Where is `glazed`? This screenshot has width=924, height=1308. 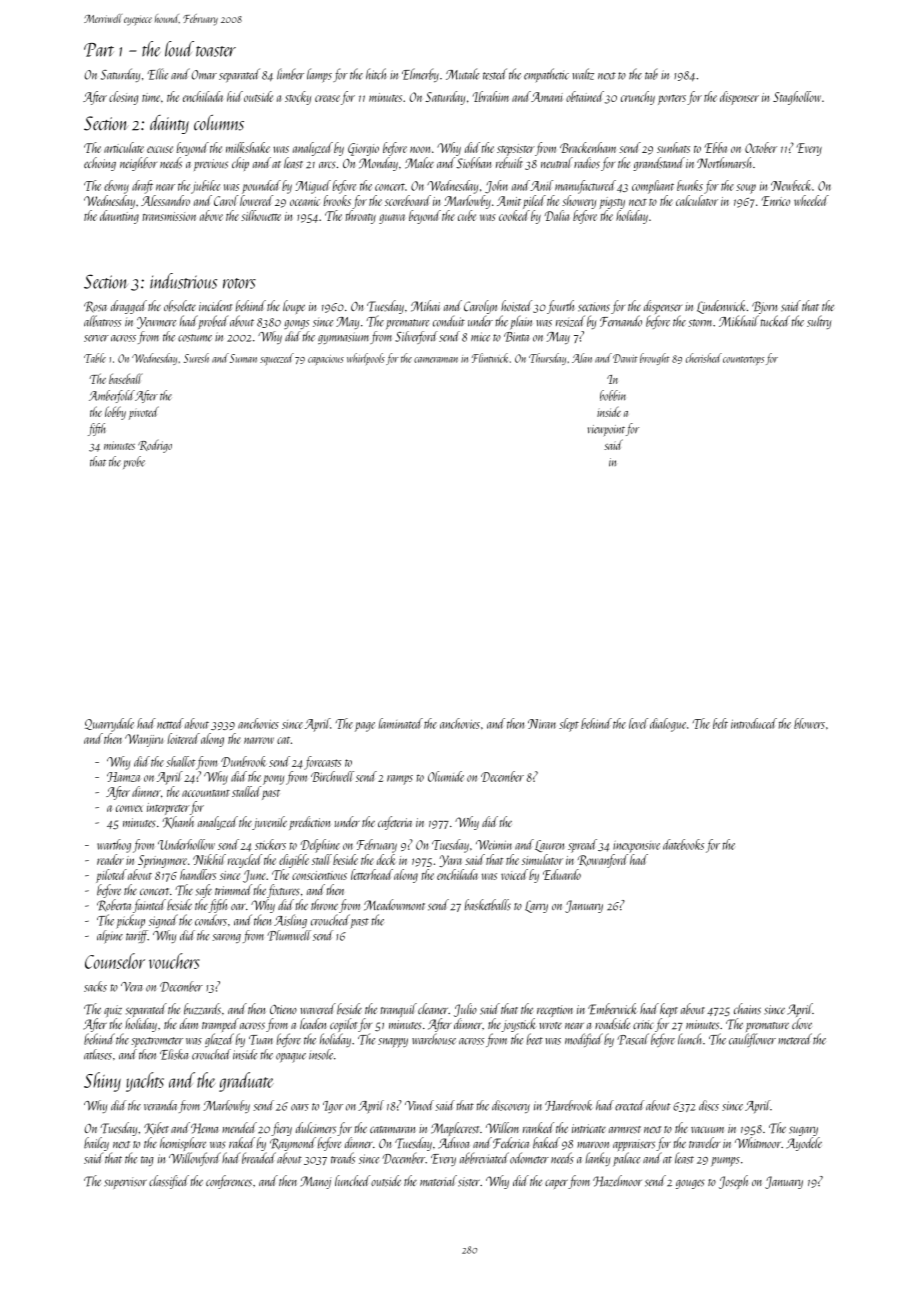 glazed is located at coordinates (219, 1040).
